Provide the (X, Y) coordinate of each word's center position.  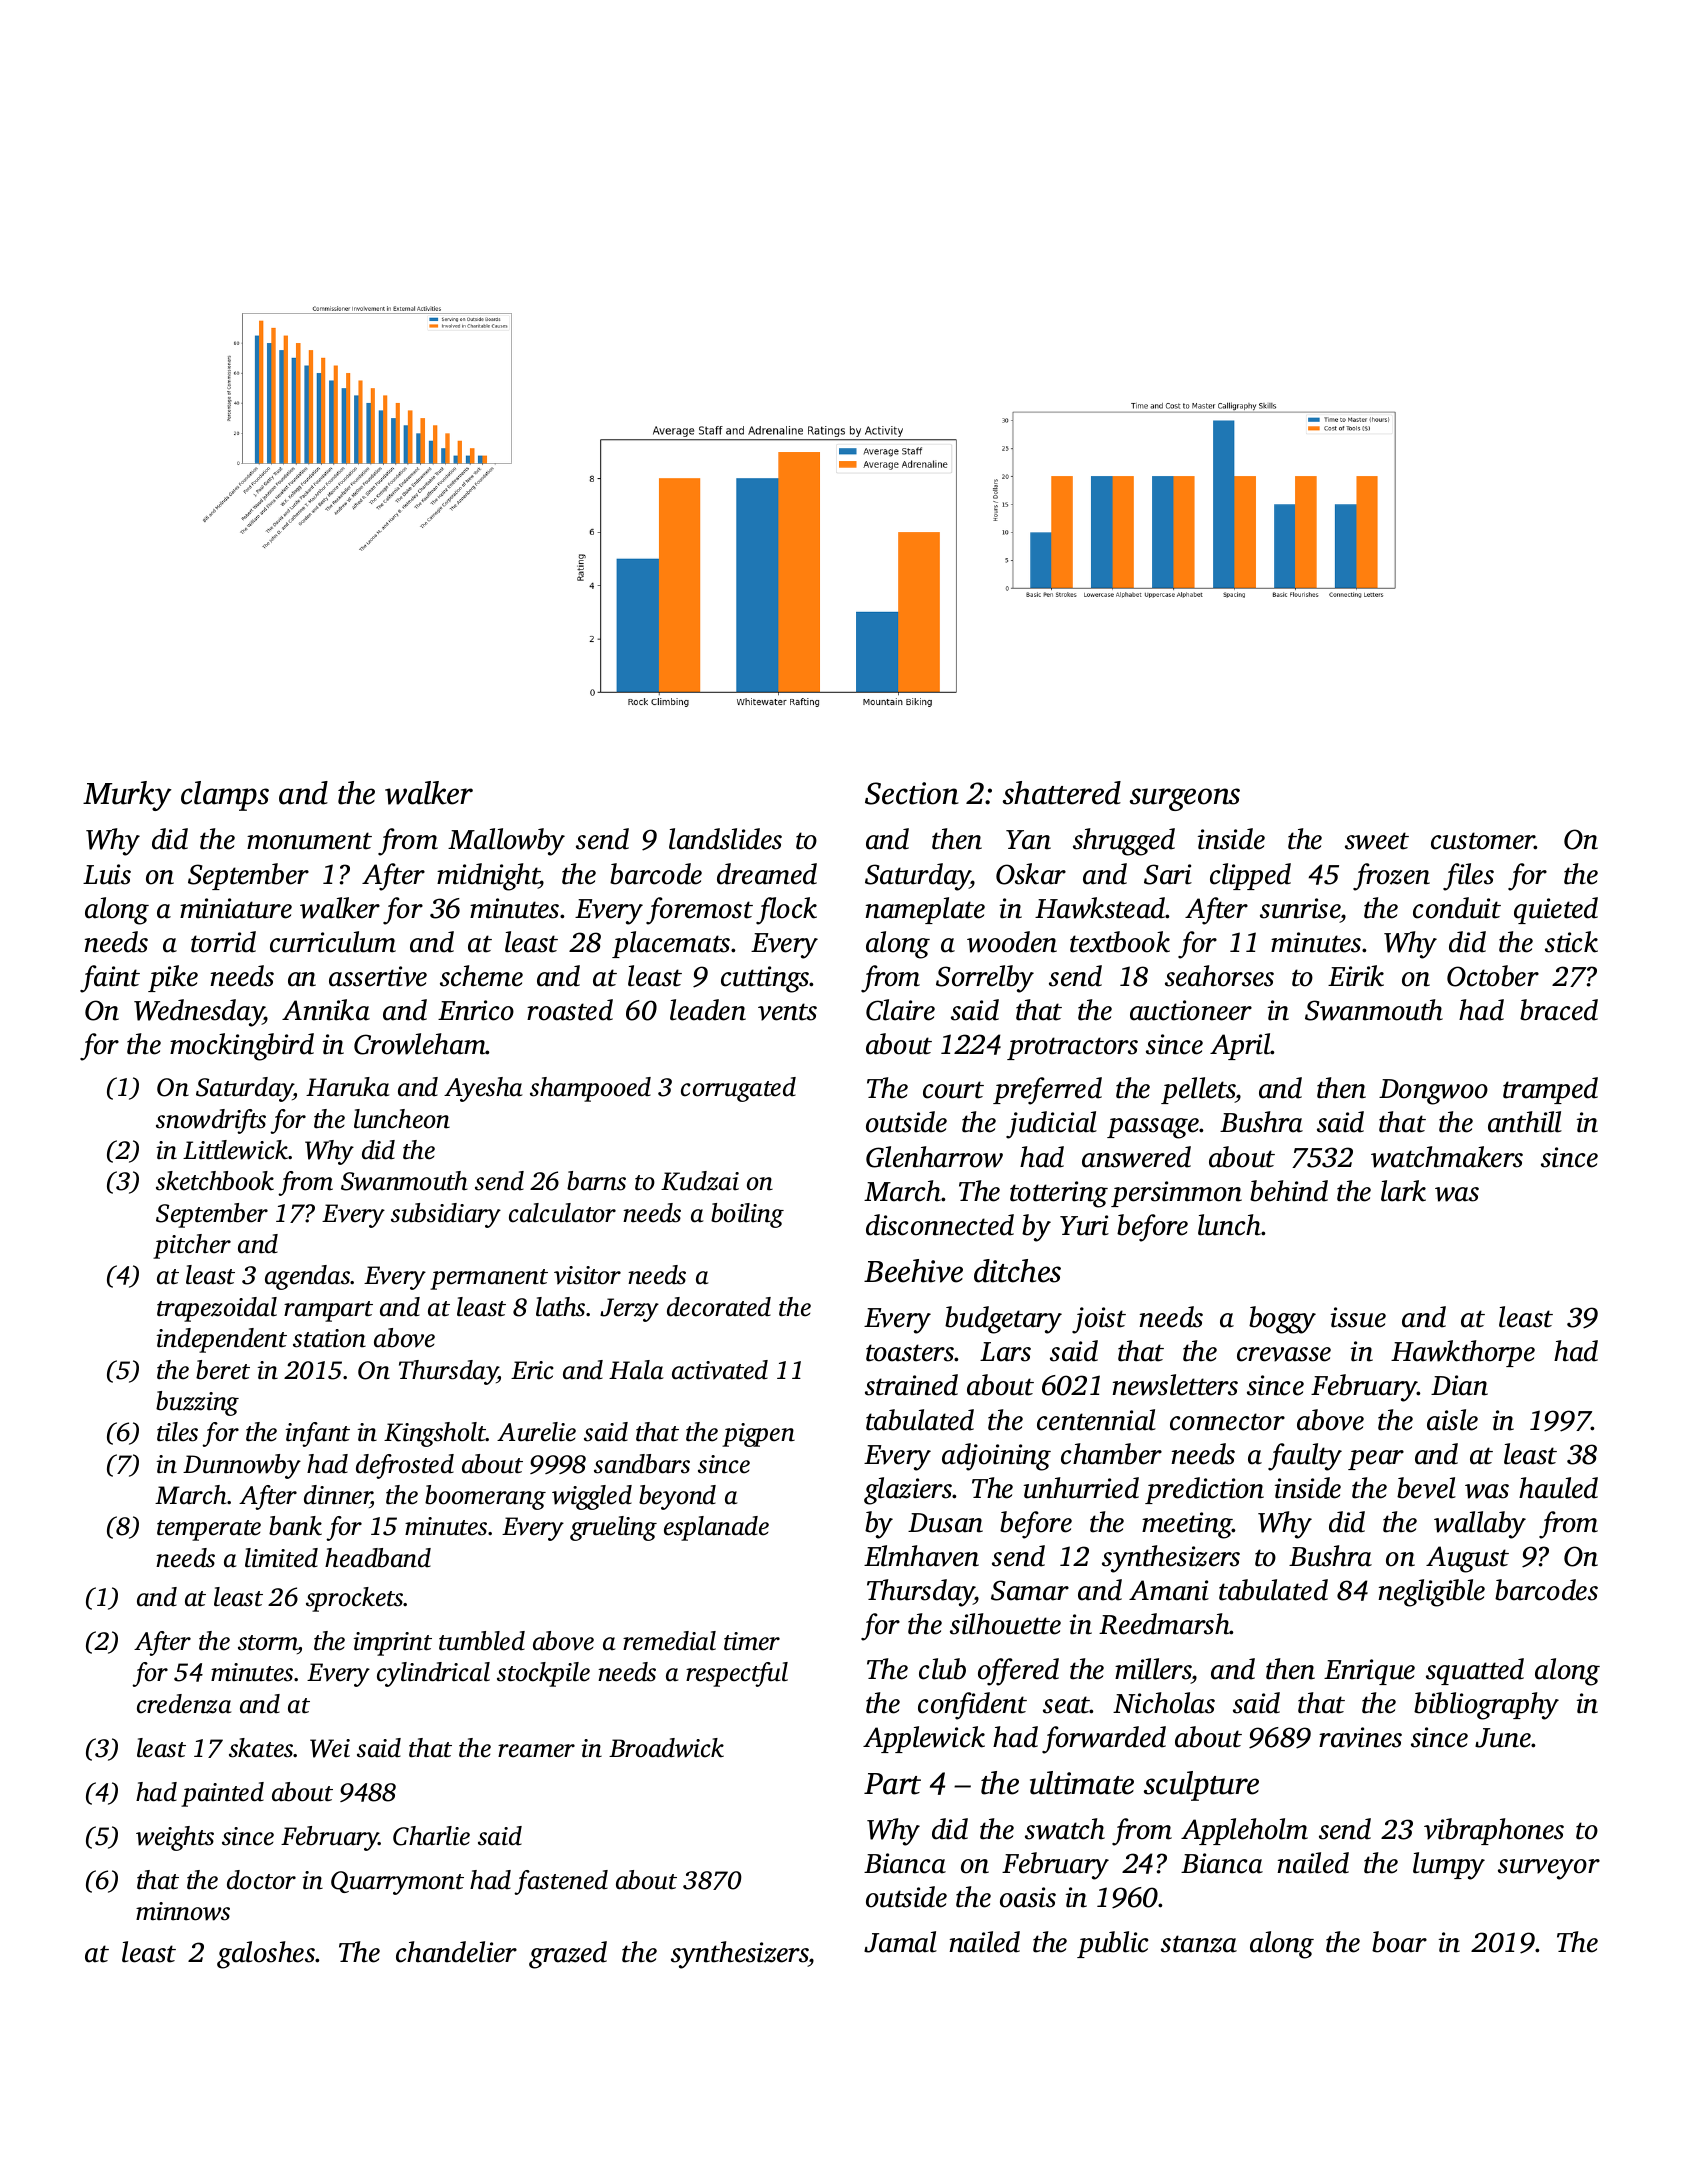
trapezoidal (217, 1309)
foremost (699, 911)
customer (1483, 841)
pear (1376, 1460)
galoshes (266, 1955)
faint (110, 979)
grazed (568, 1955)
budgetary (1003, 1320)
